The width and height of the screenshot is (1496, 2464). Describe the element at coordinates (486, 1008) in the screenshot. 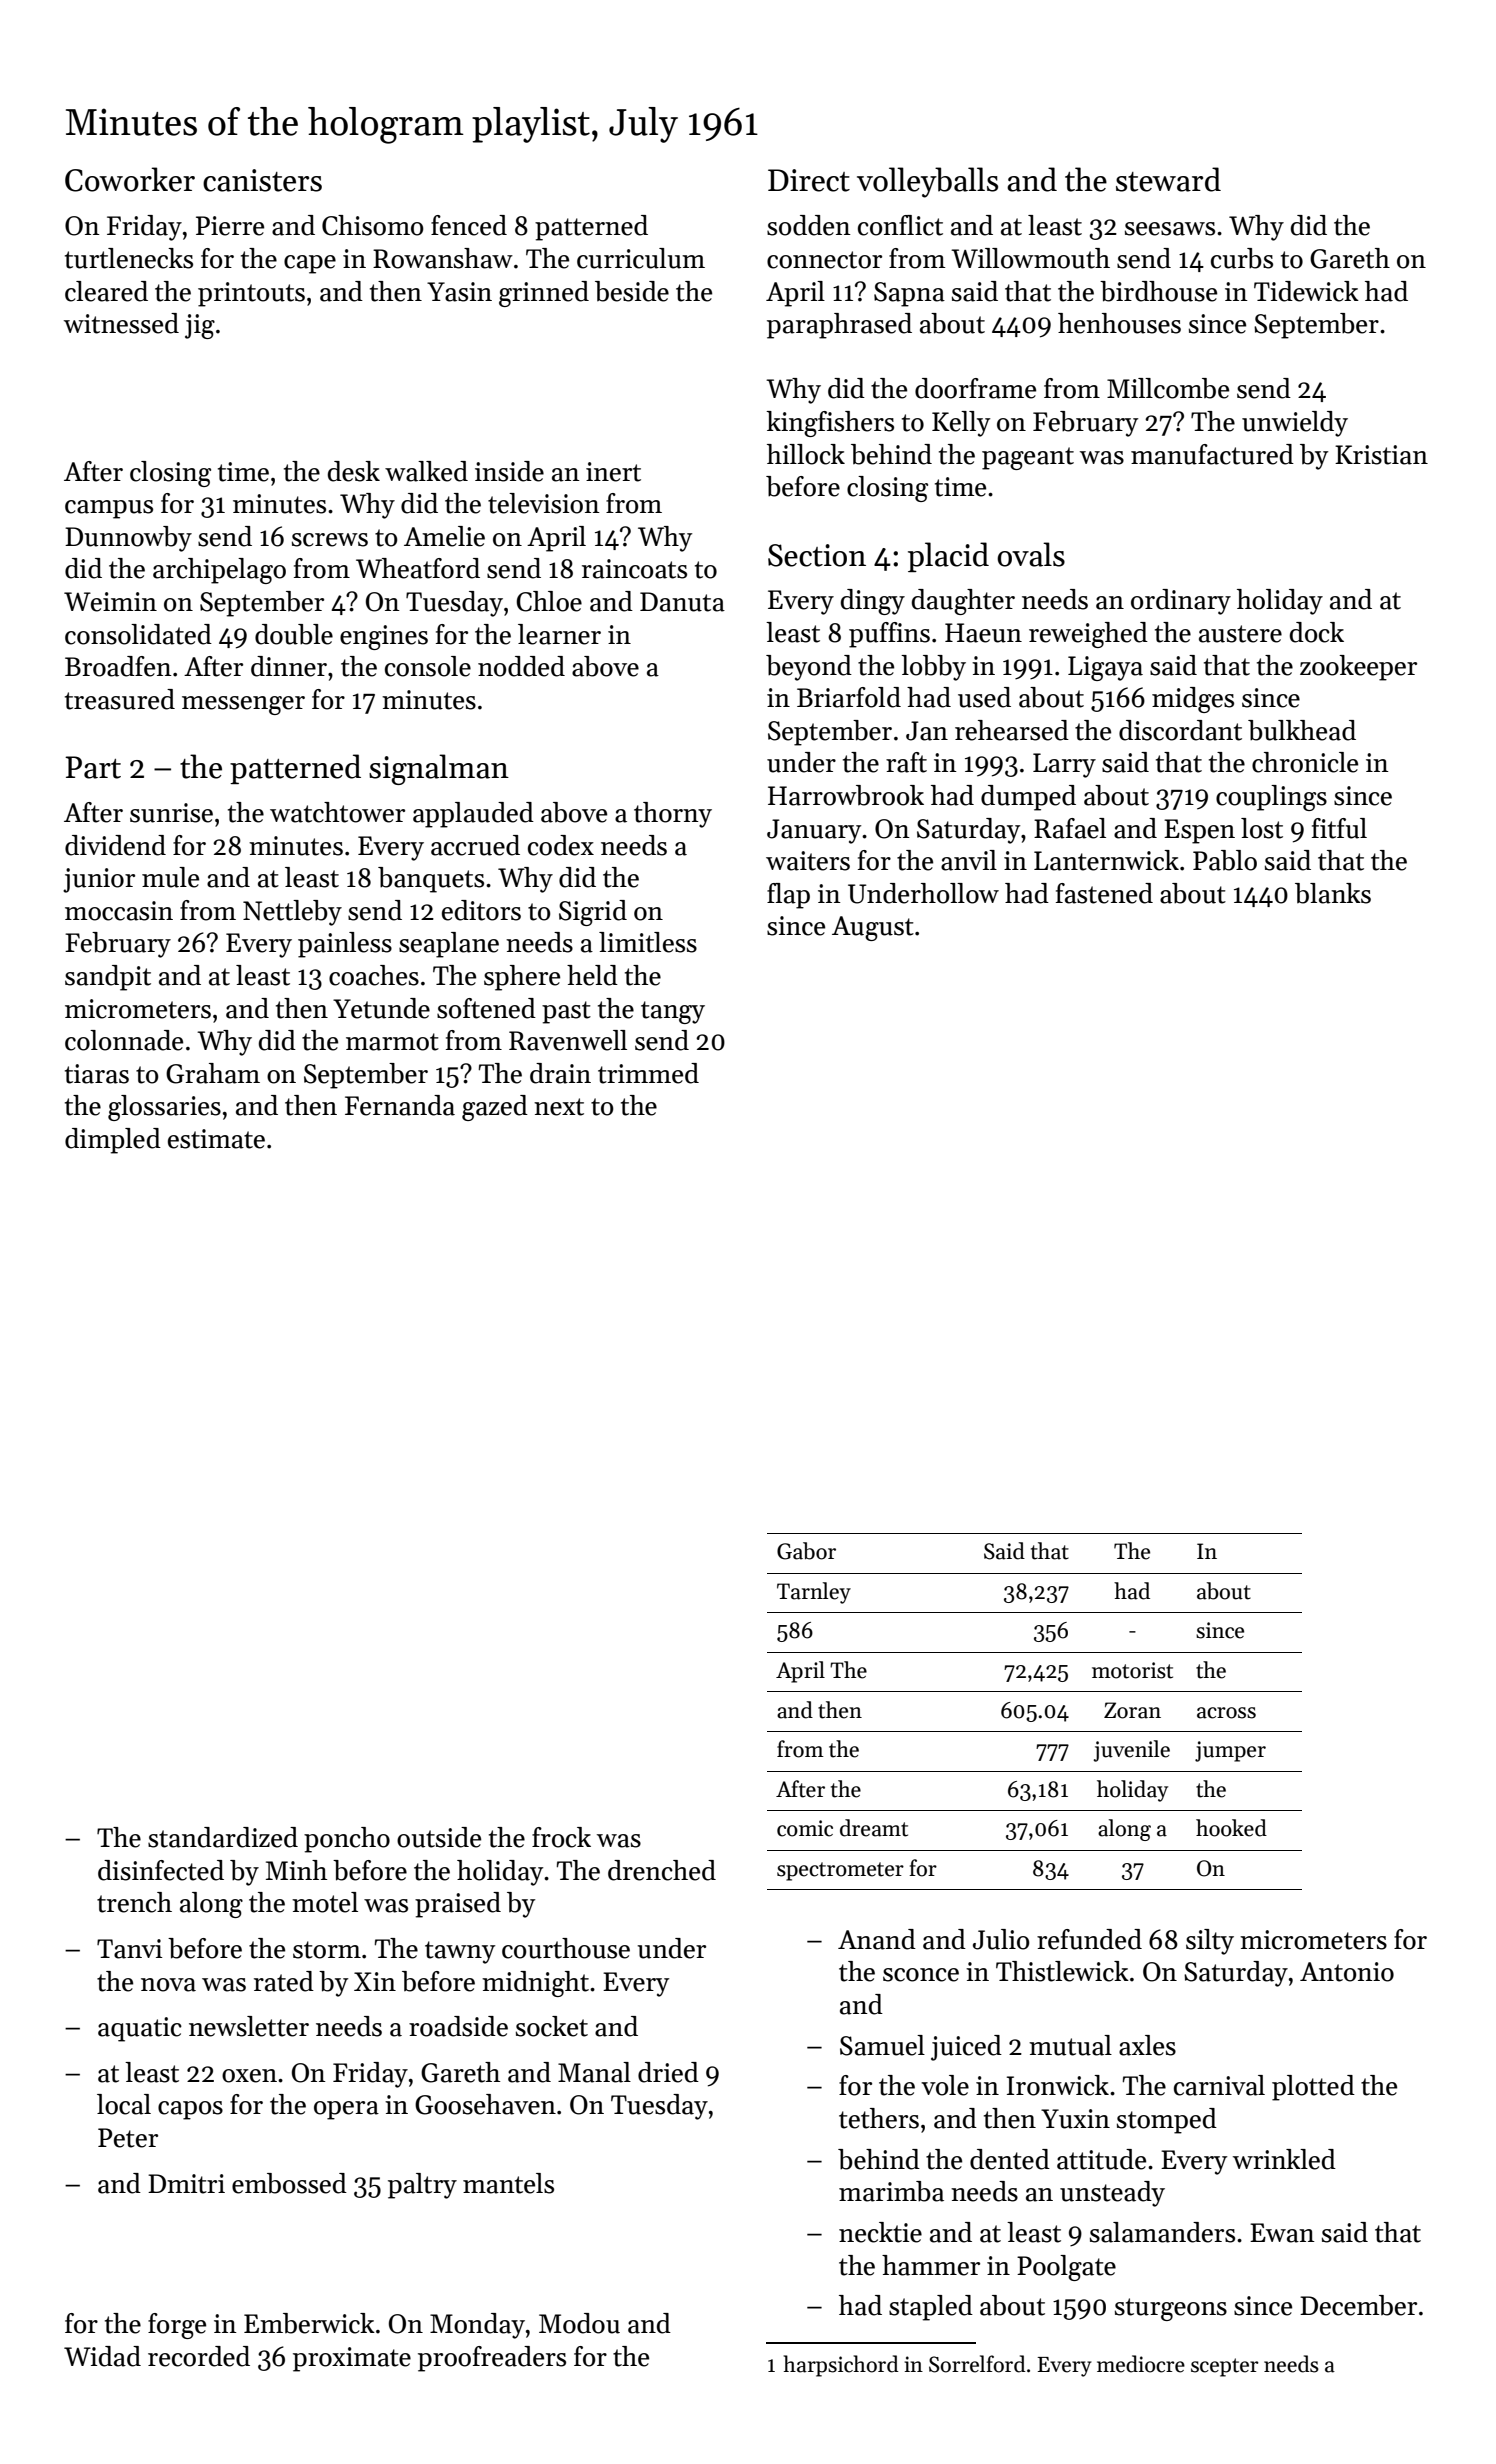

I see `softened` at that location.
